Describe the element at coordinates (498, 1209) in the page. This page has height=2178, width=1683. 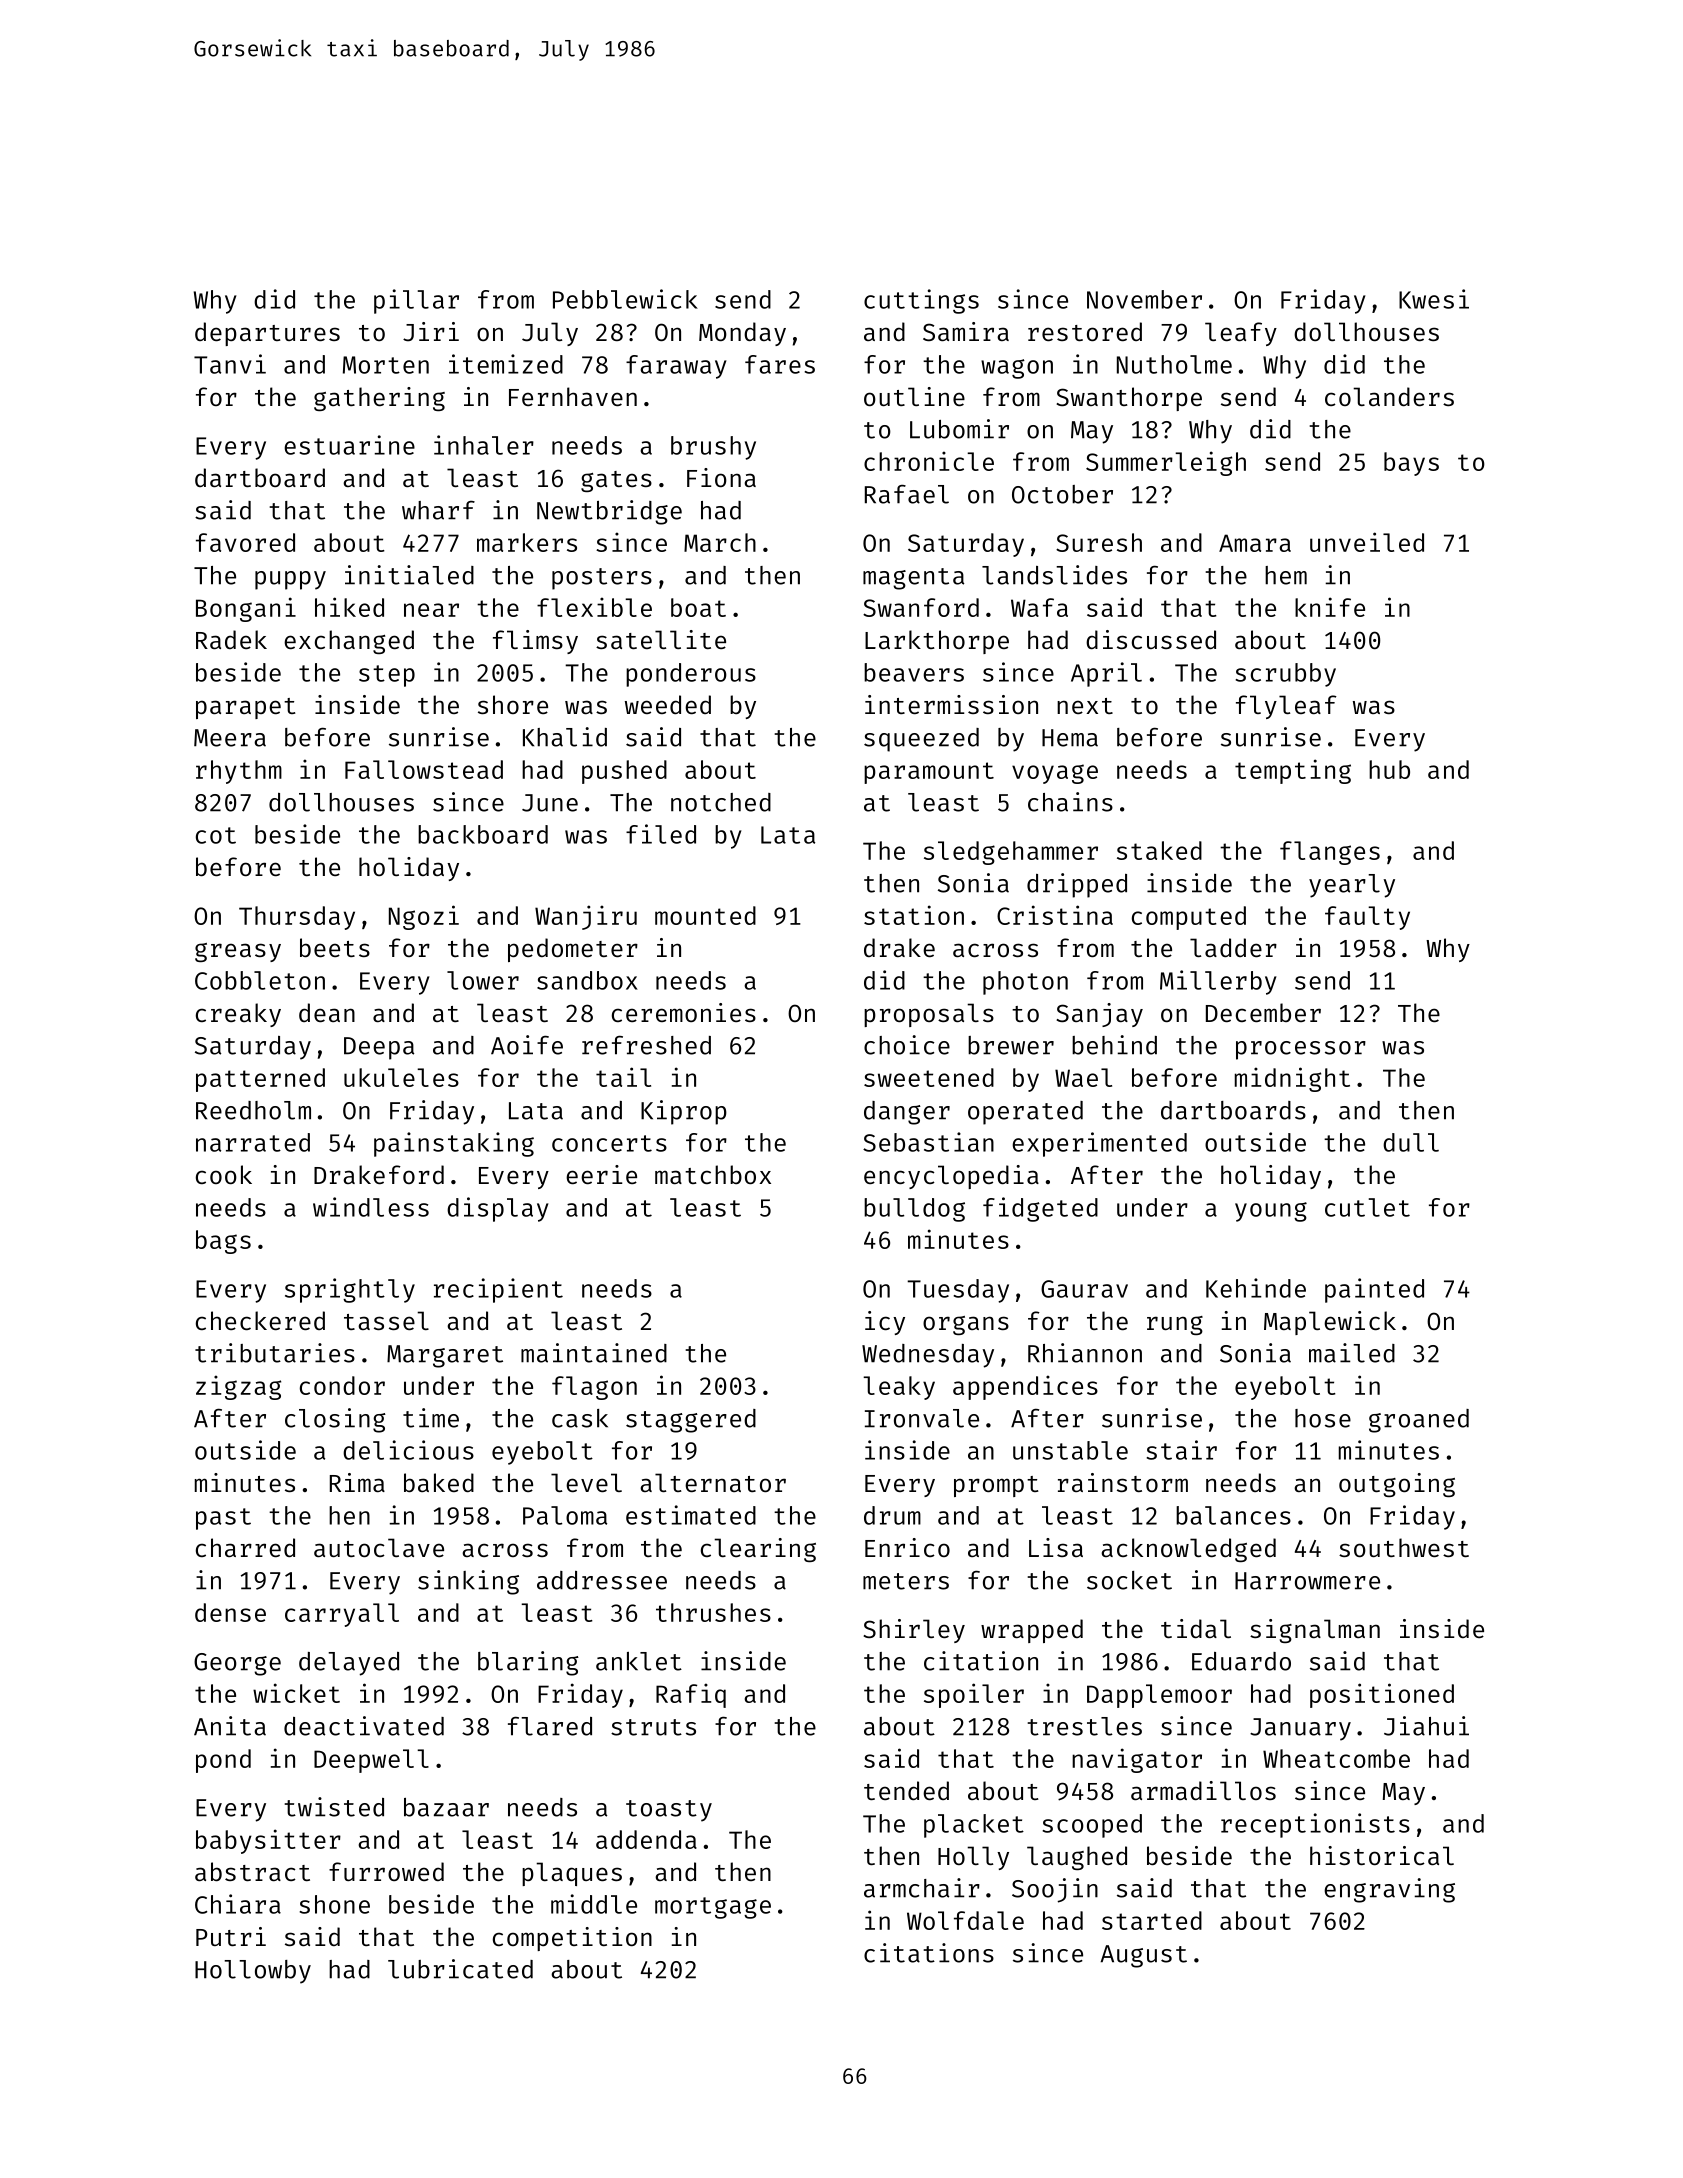
I see `display` at that location.
